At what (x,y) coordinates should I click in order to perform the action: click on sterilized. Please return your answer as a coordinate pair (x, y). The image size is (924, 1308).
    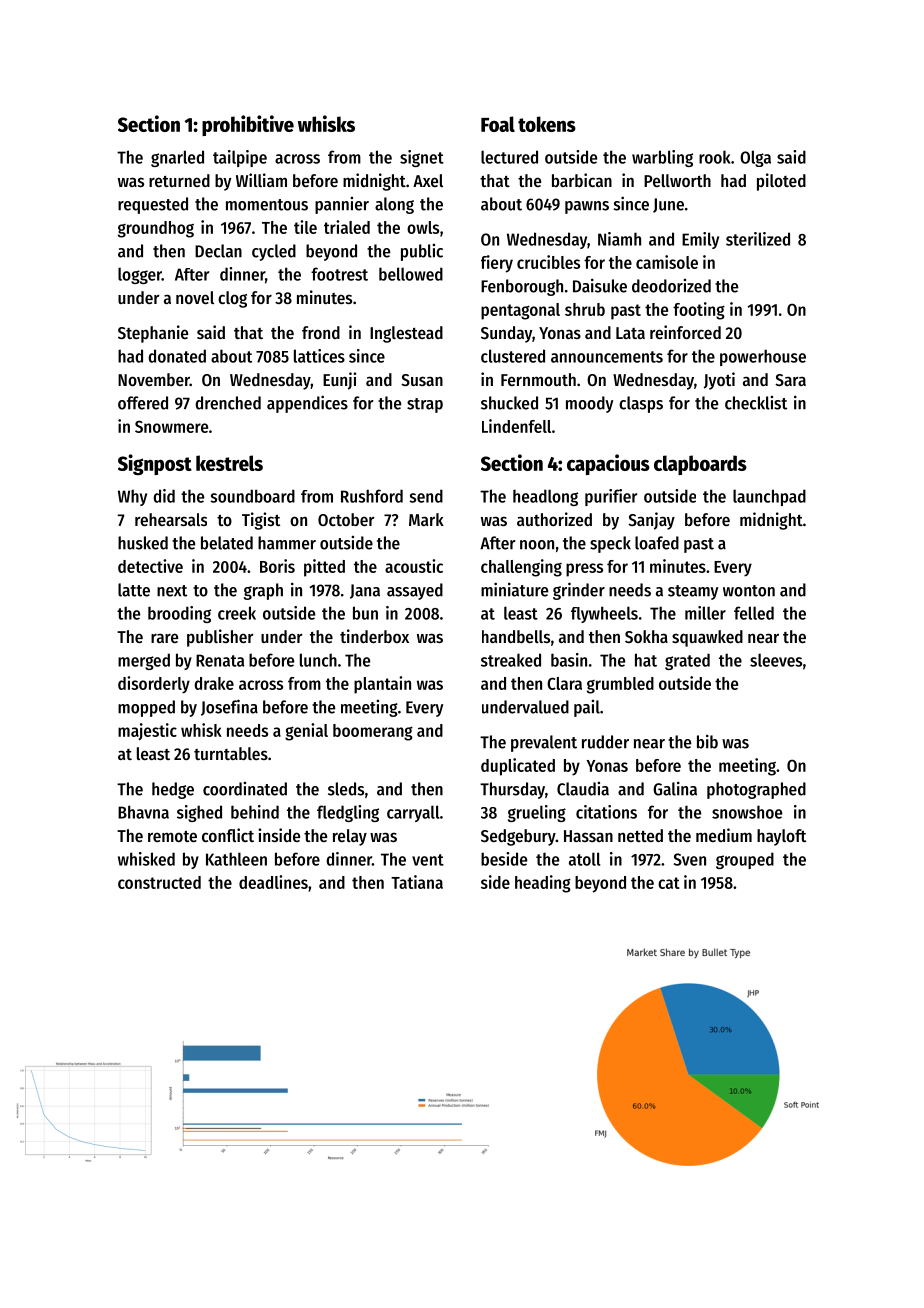
    Looking at the image, I should click on (758, 239).
